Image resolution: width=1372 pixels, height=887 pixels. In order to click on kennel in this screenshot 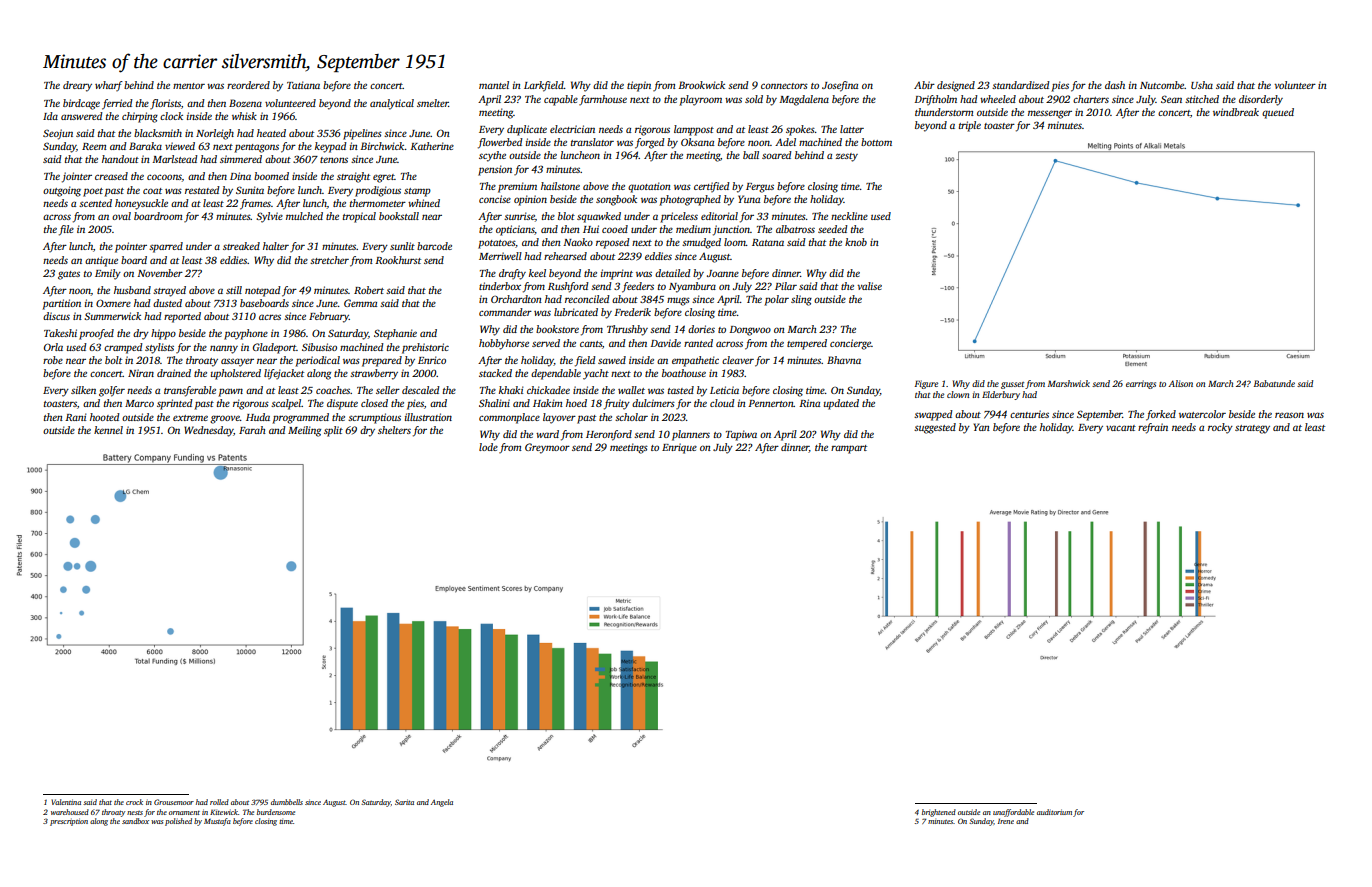, I will do `click(108, 430)`.
